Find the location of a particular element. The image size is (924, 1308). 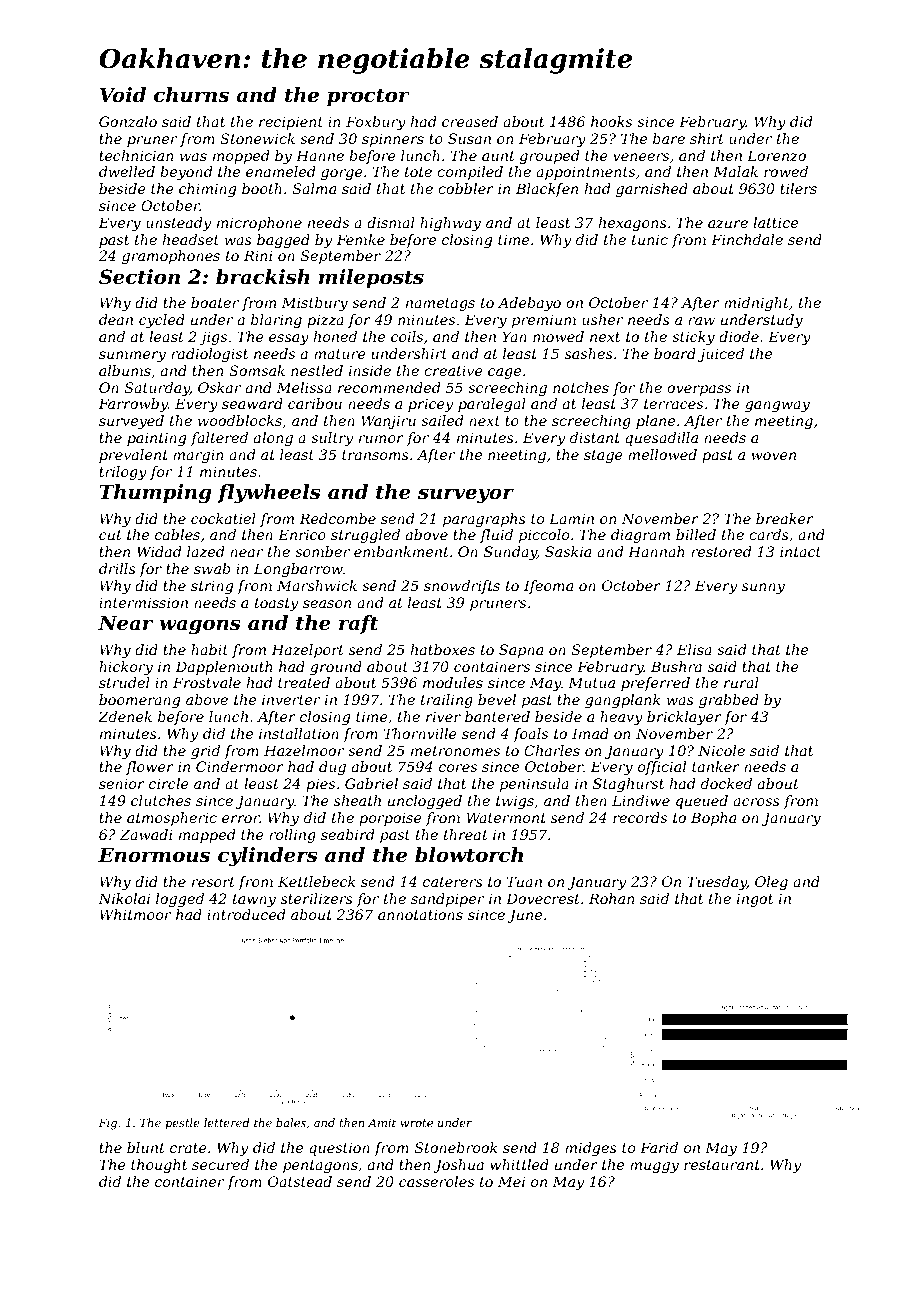

Section is located at coordinates (139, 277).
